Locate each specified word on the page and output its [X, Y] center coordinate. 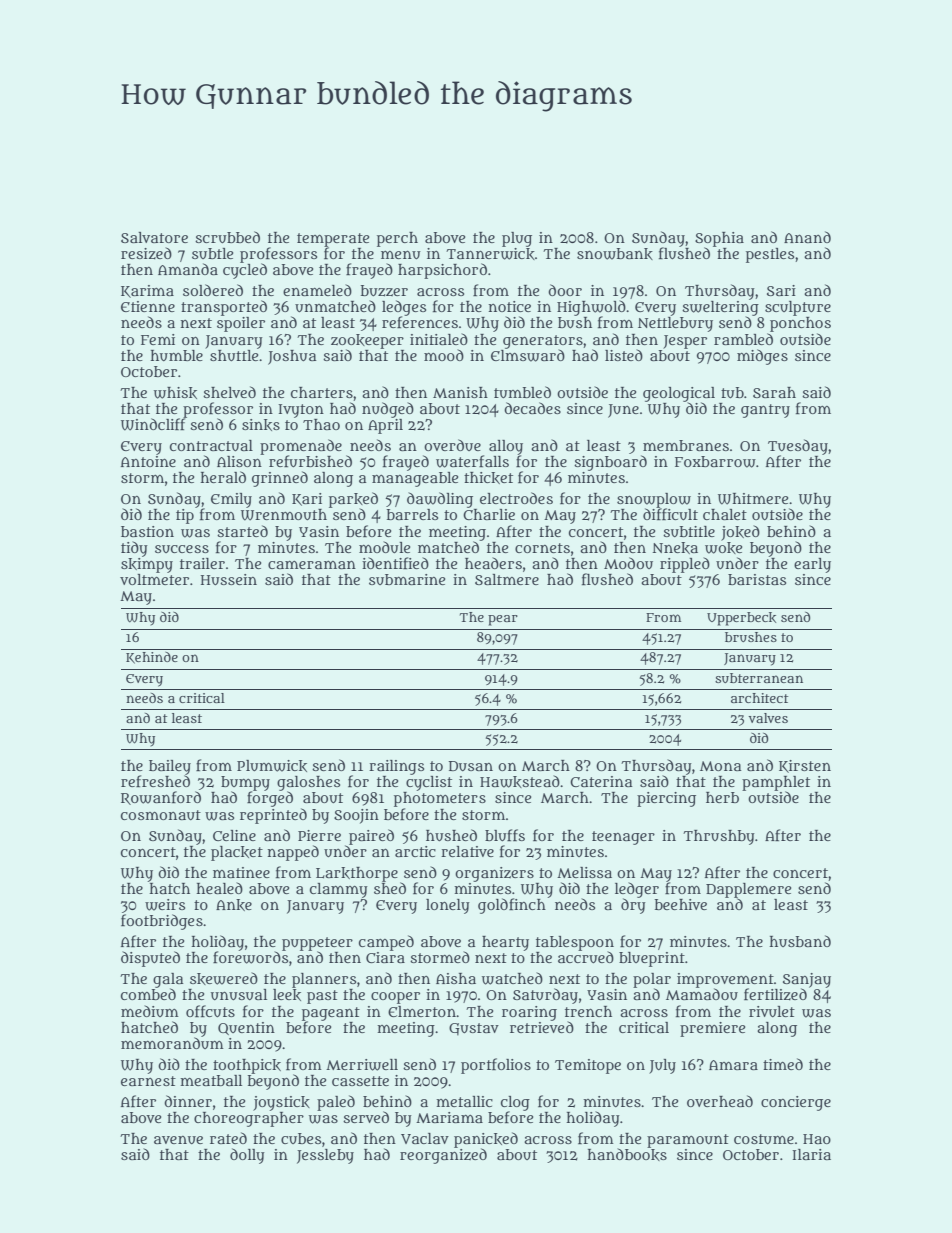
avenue [178, 1140]
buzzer [384, 291]
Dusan [471, 766]
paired [371, 837]
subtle [212, 253]
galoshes [308, 783]
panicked [486, 1140]
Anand [807, 237]
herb [722, 797]
